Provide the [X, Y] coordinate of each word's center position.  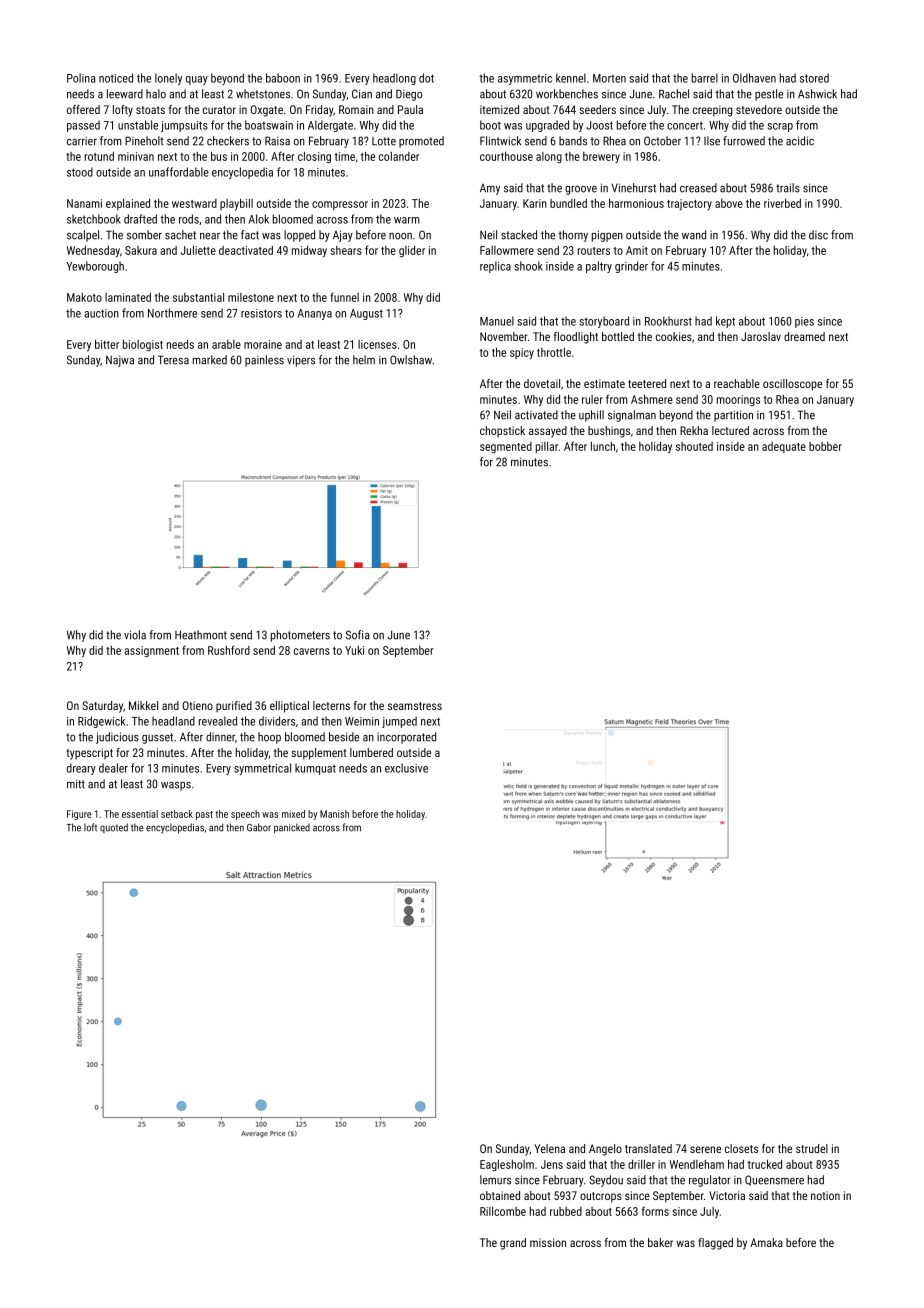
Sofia [357, 635]
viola [135, 635]
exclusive [406, 768]
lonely [168, 79]
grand [513, 1244]
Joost [599, 125]
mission [548, 1242]
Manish [334, 814]
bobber [825, 446]
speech [245, 815]
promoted [421, 142]
